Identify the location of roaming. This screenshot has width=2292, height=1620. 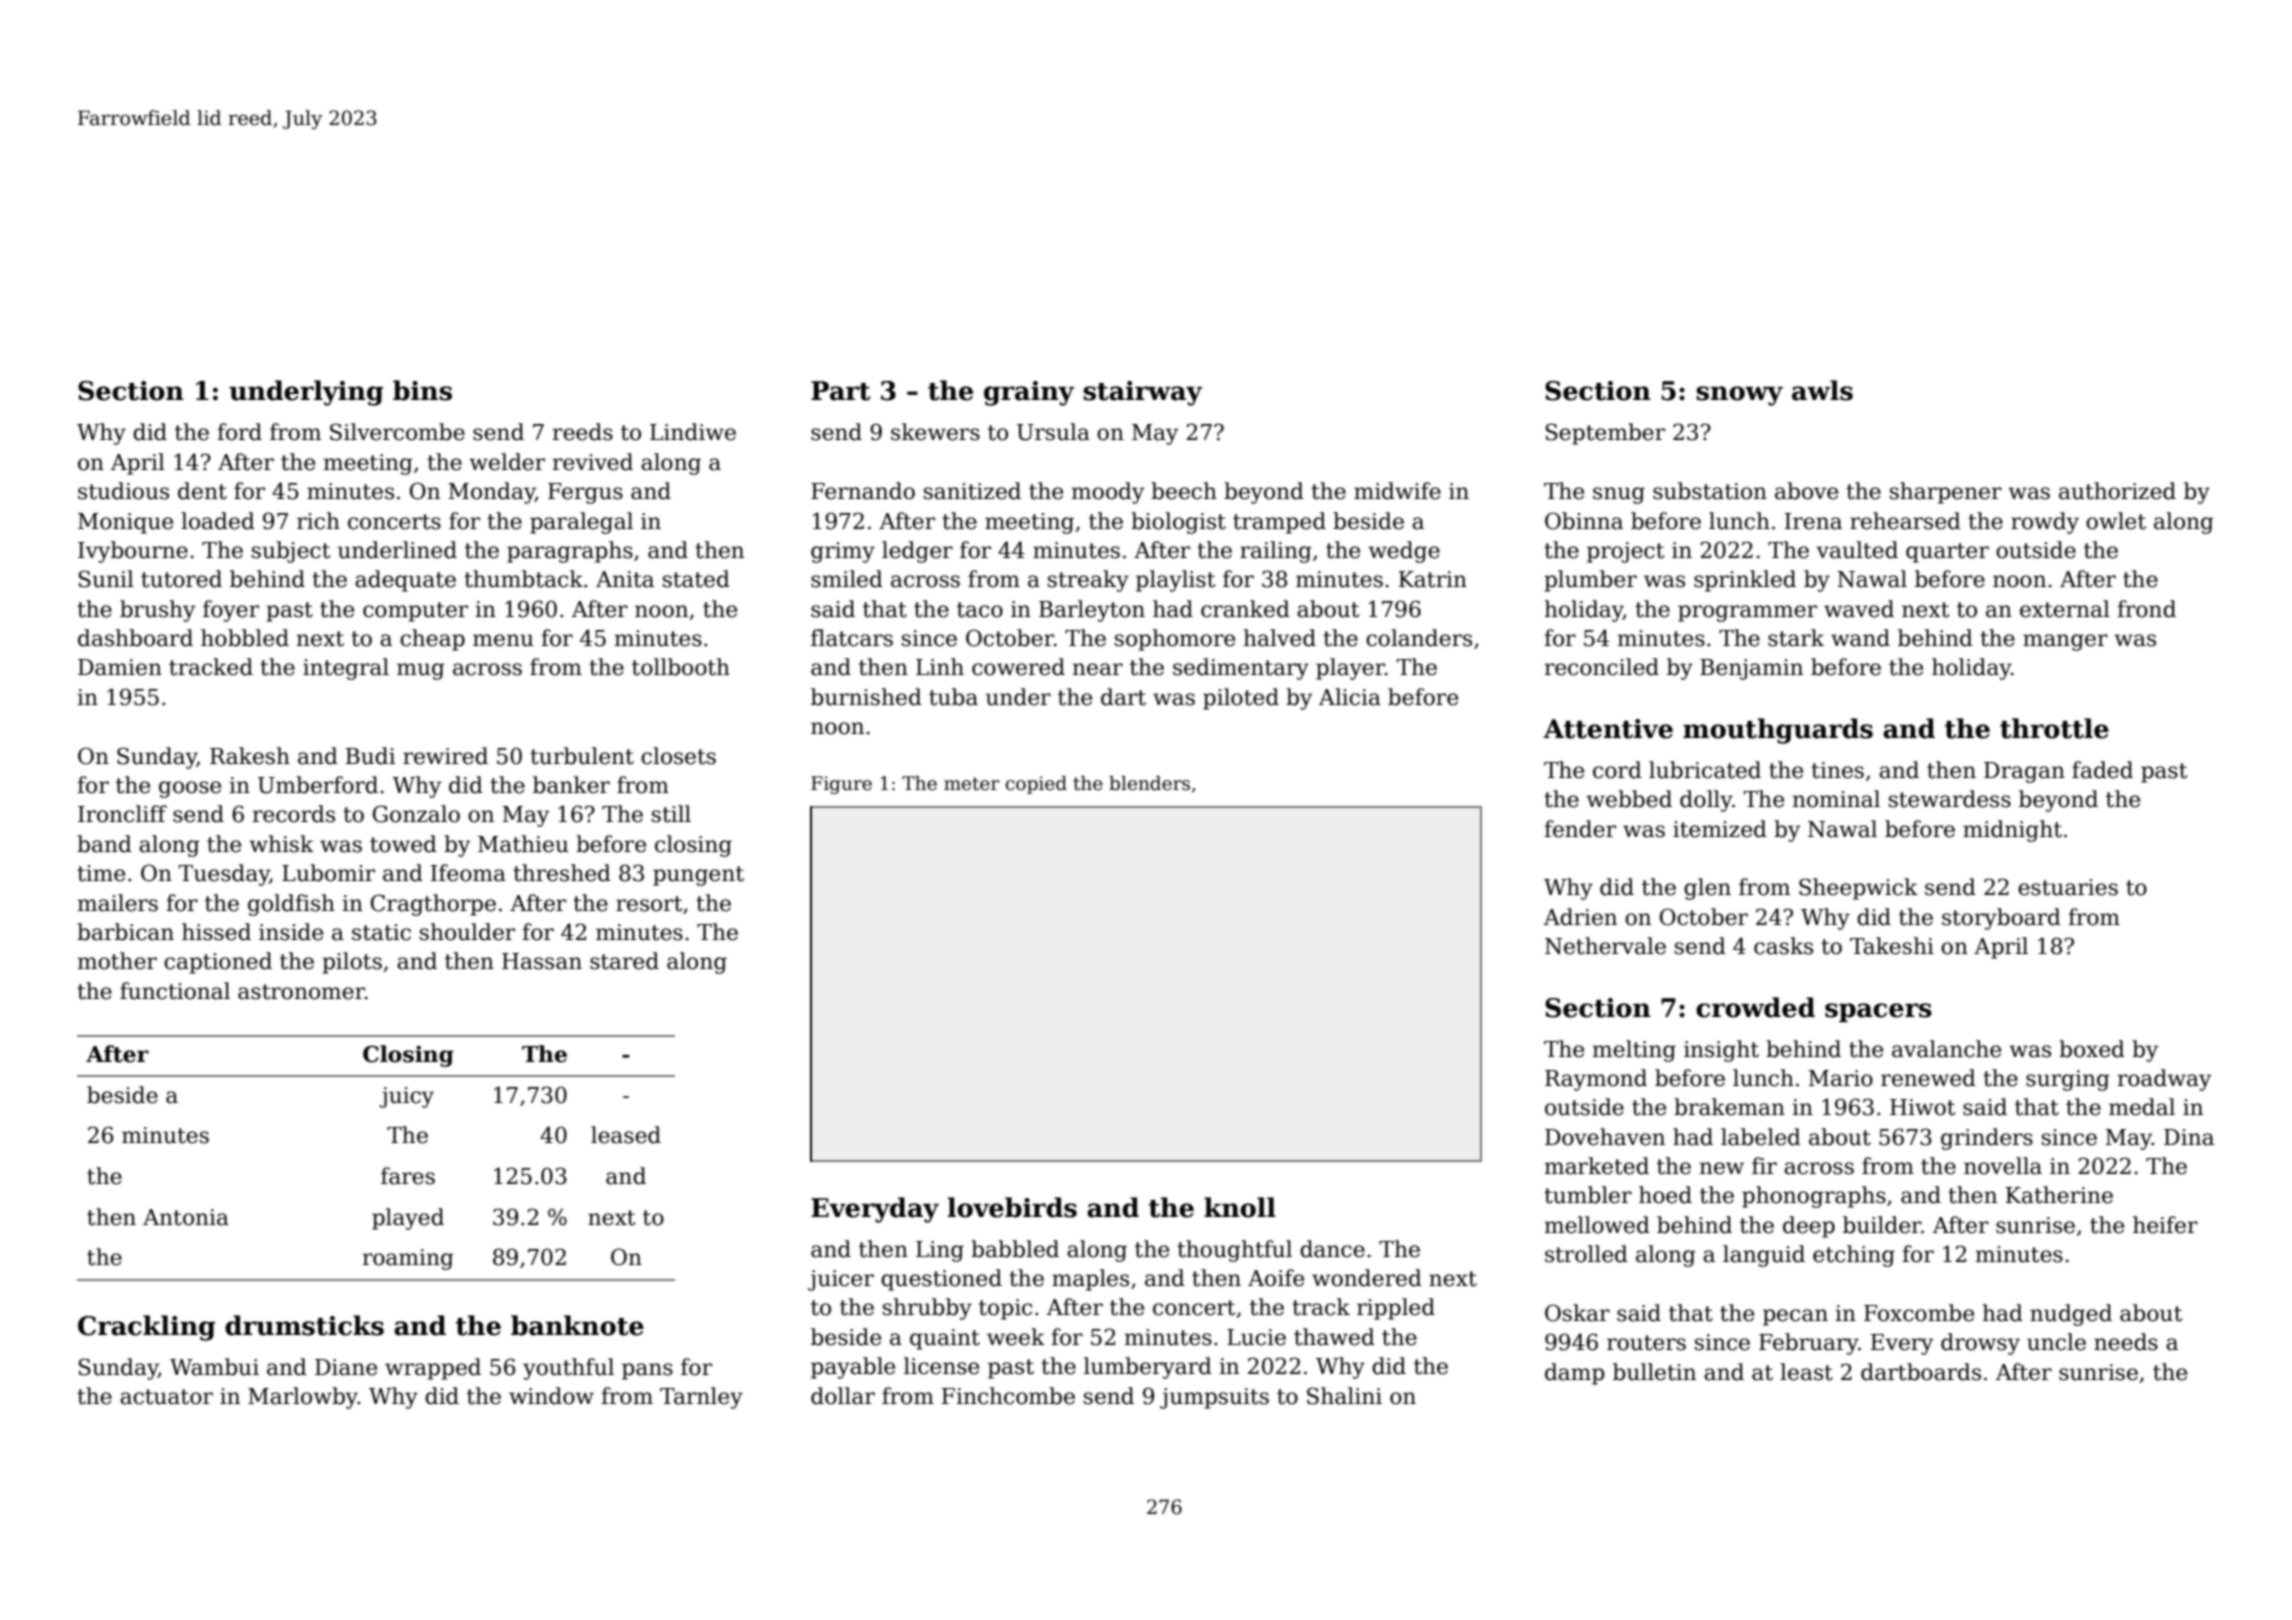
(408, 1259).
